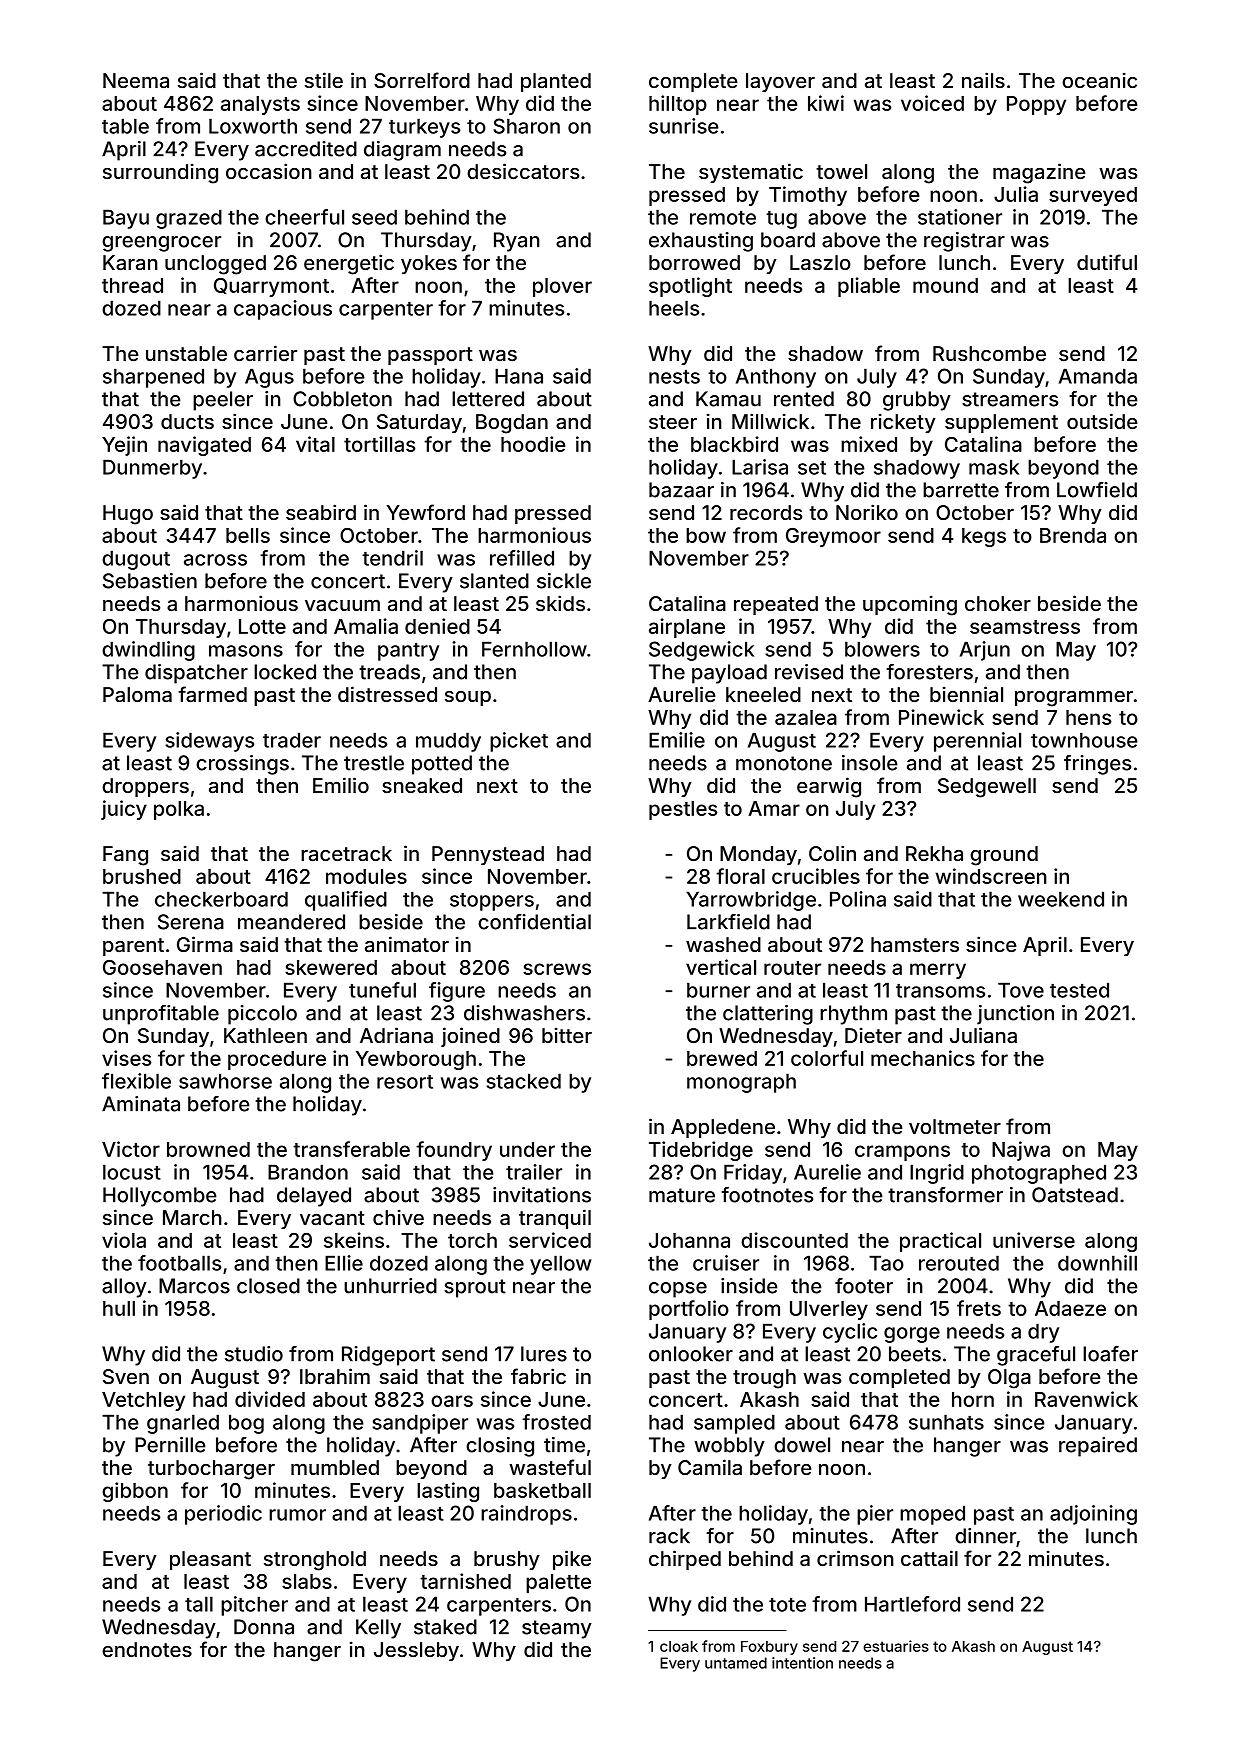 The width and height of the screenshot is (1240, 1753). I want to click on Amalia, so click(366, 626).
